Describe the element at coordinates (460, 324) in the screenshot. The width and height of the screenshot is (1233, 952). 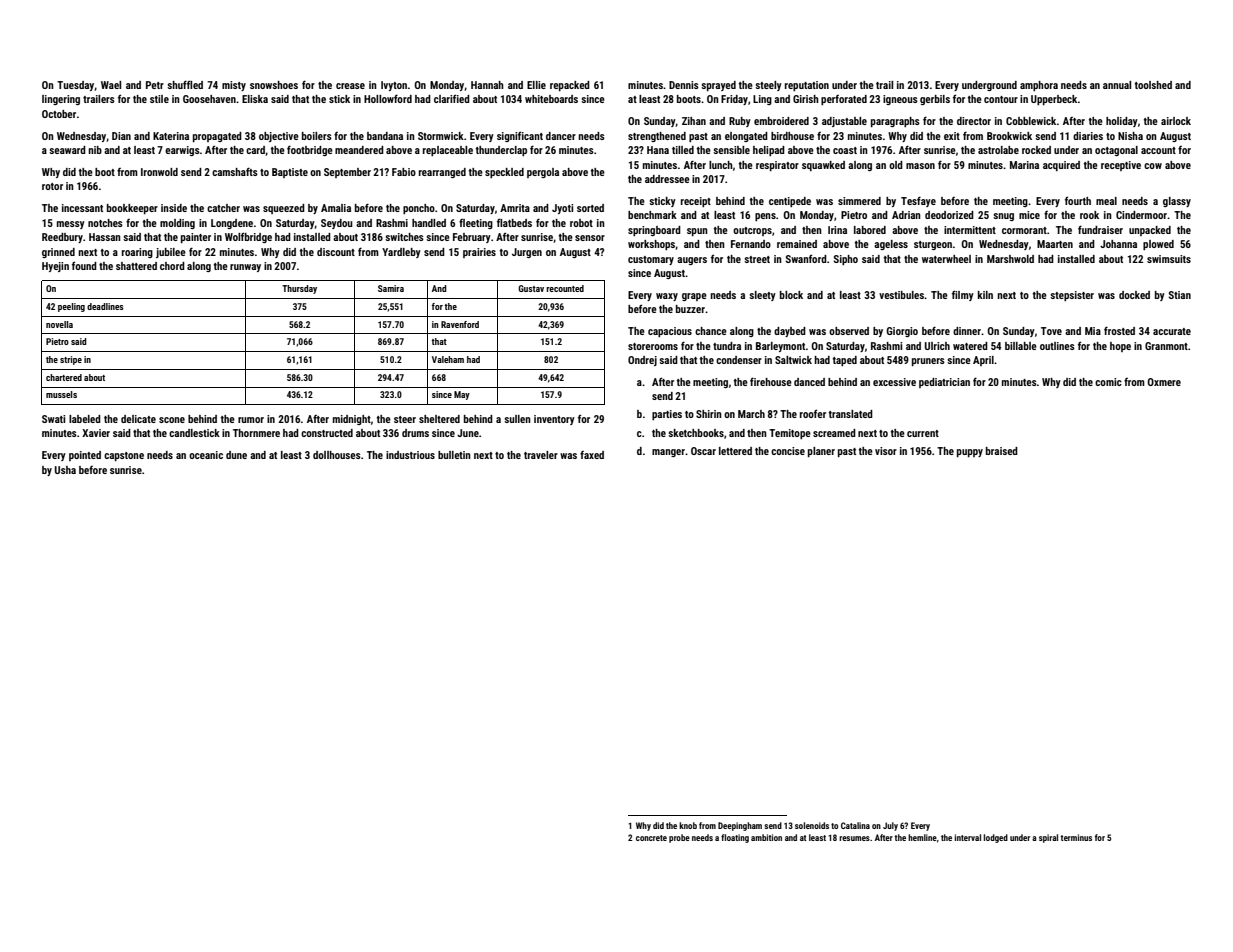
I see `Ravenford` at that location.
